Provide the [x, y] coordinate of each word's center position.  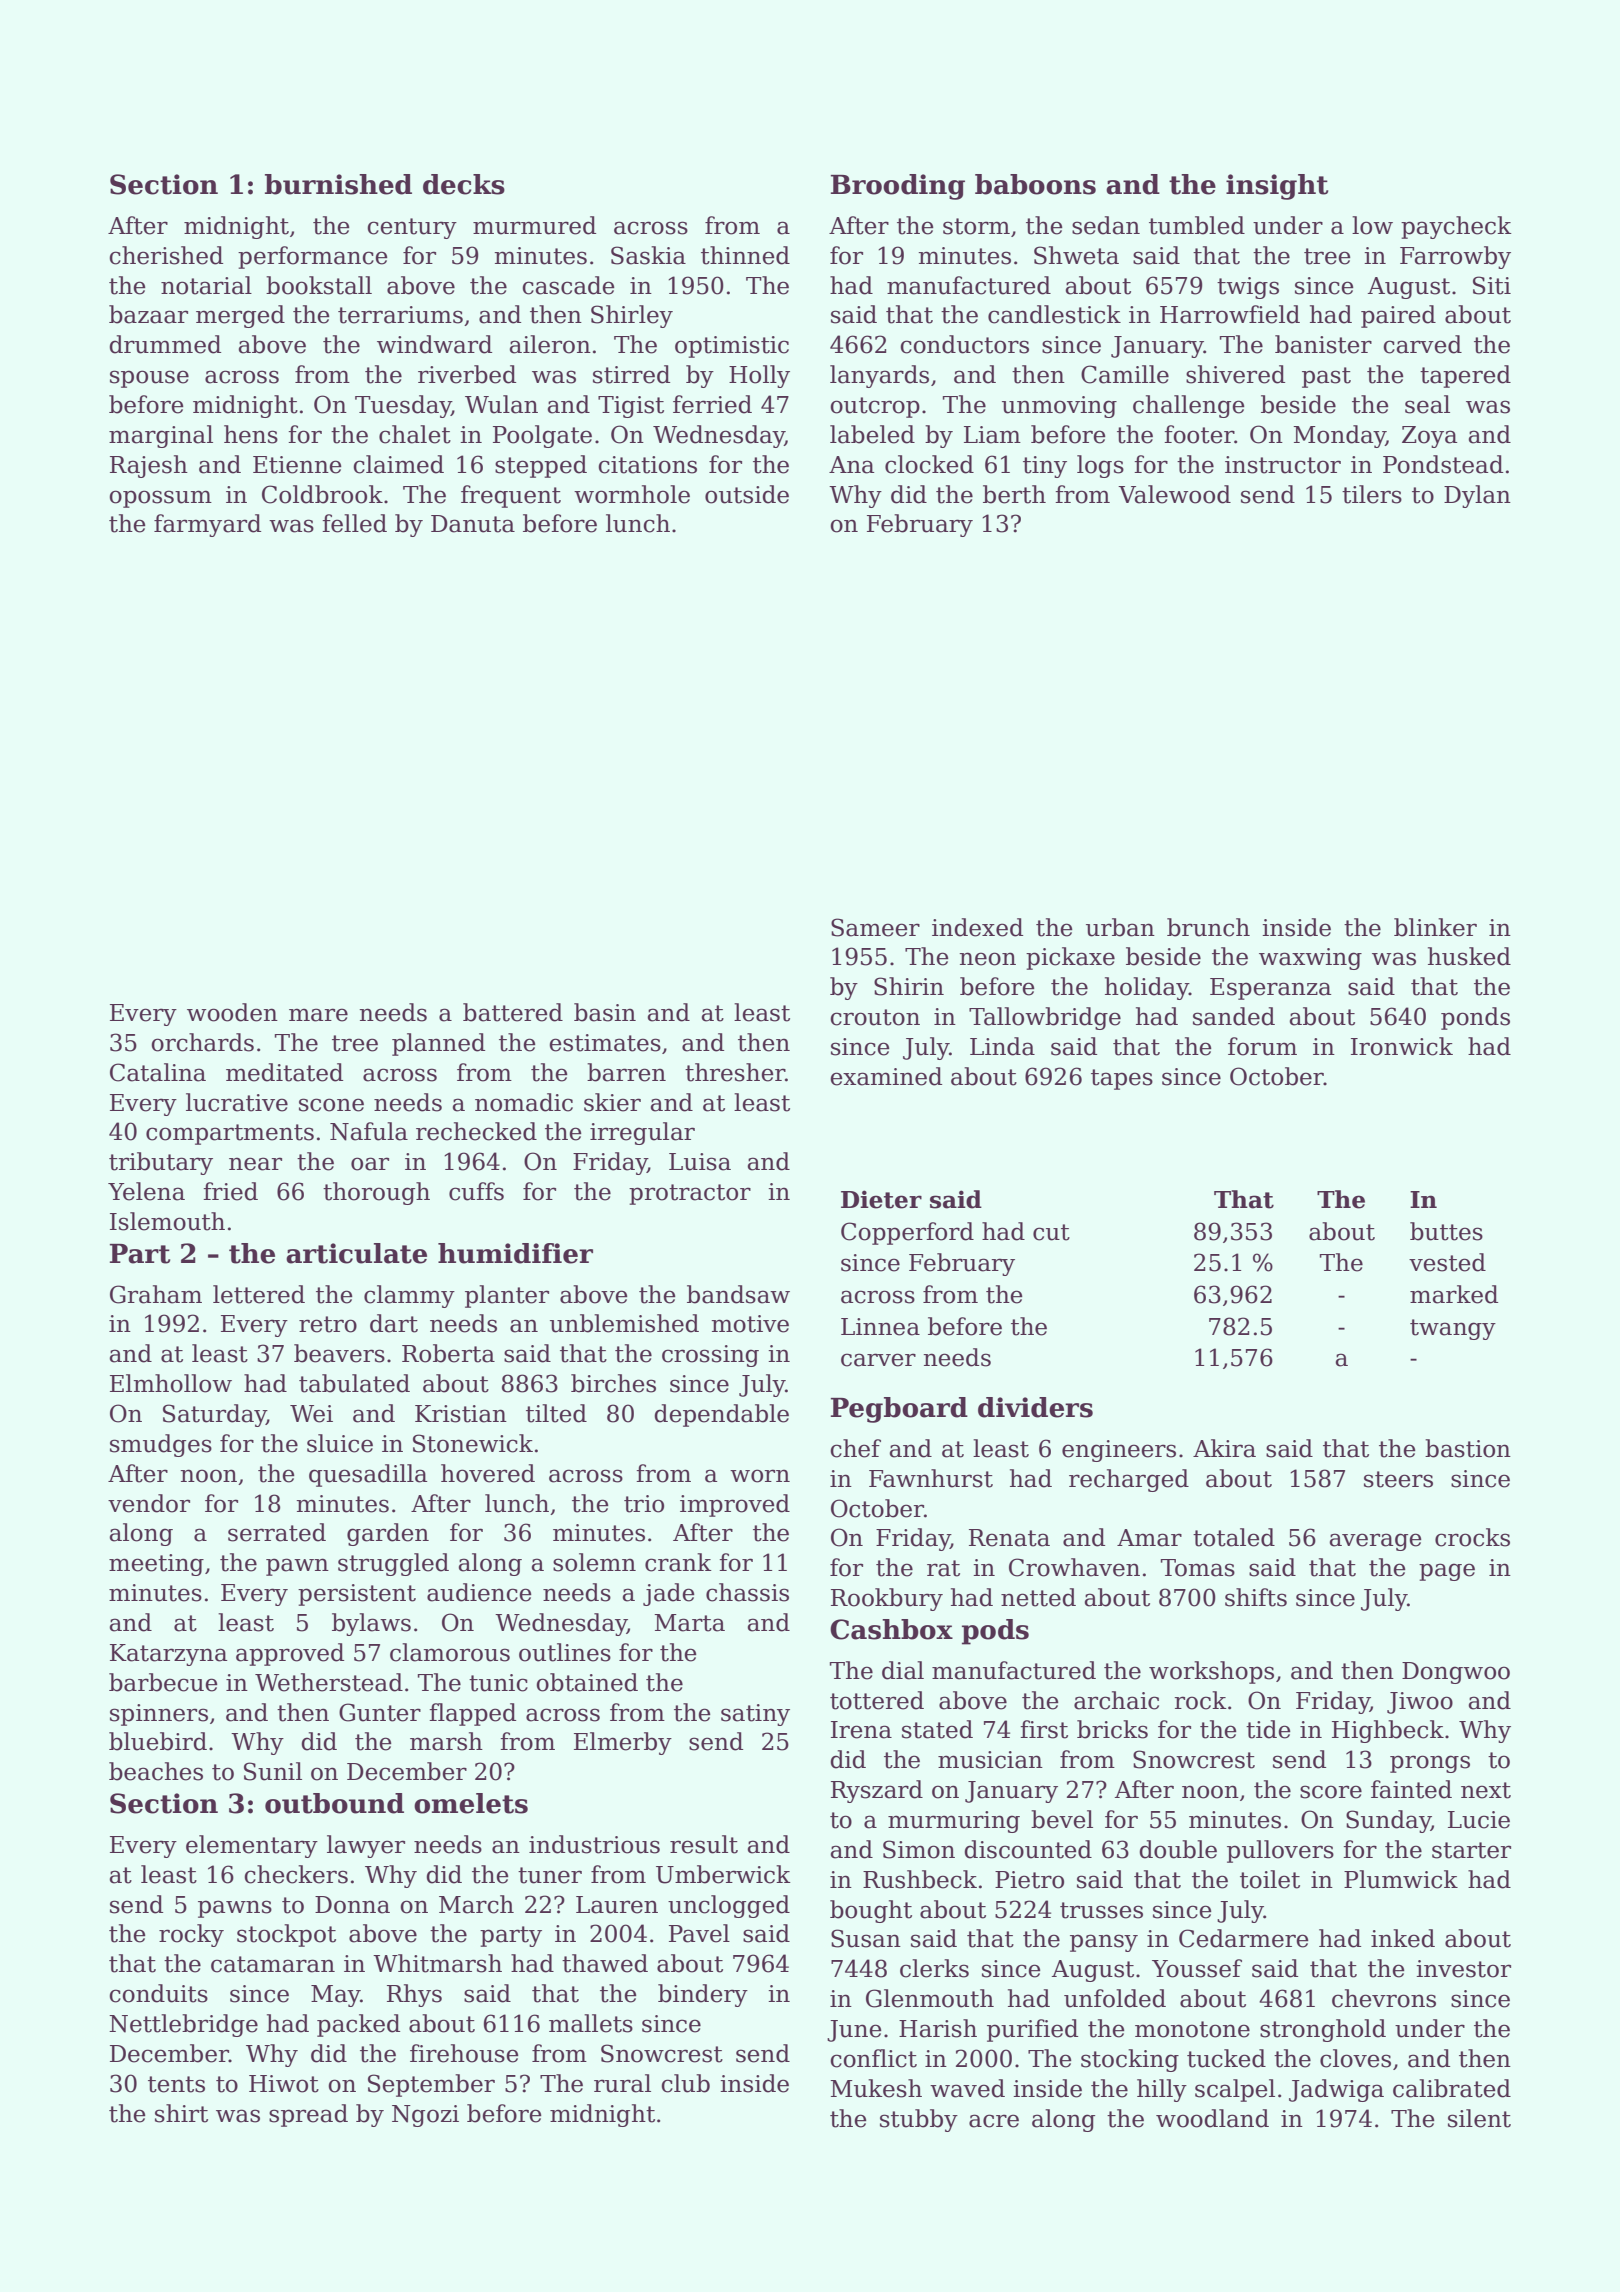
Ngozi [425, 2116]
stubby [919, 2120]
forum [1262, 1046]
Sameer [875, 927]
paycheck [1456, 227]
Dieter [881, 1199]
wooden [232, 1012]
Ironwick [1402, 1046]
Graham [156, 1294]
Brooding [898, 187]
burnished [338, 184]
